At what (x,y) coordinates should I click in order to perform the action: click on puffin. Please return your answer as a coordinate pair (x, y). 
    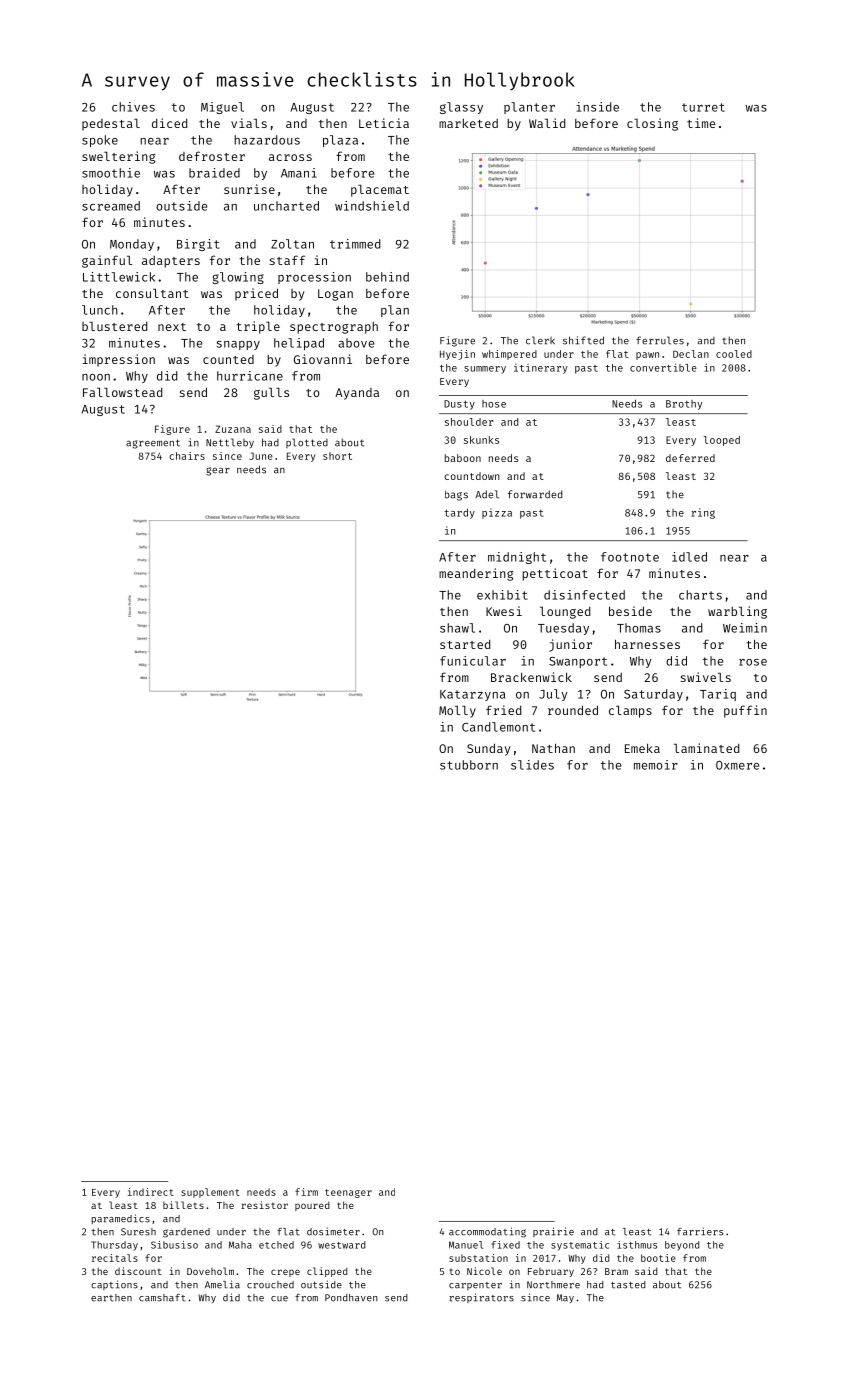
    Looking at the image, I should click on (745, 711).
